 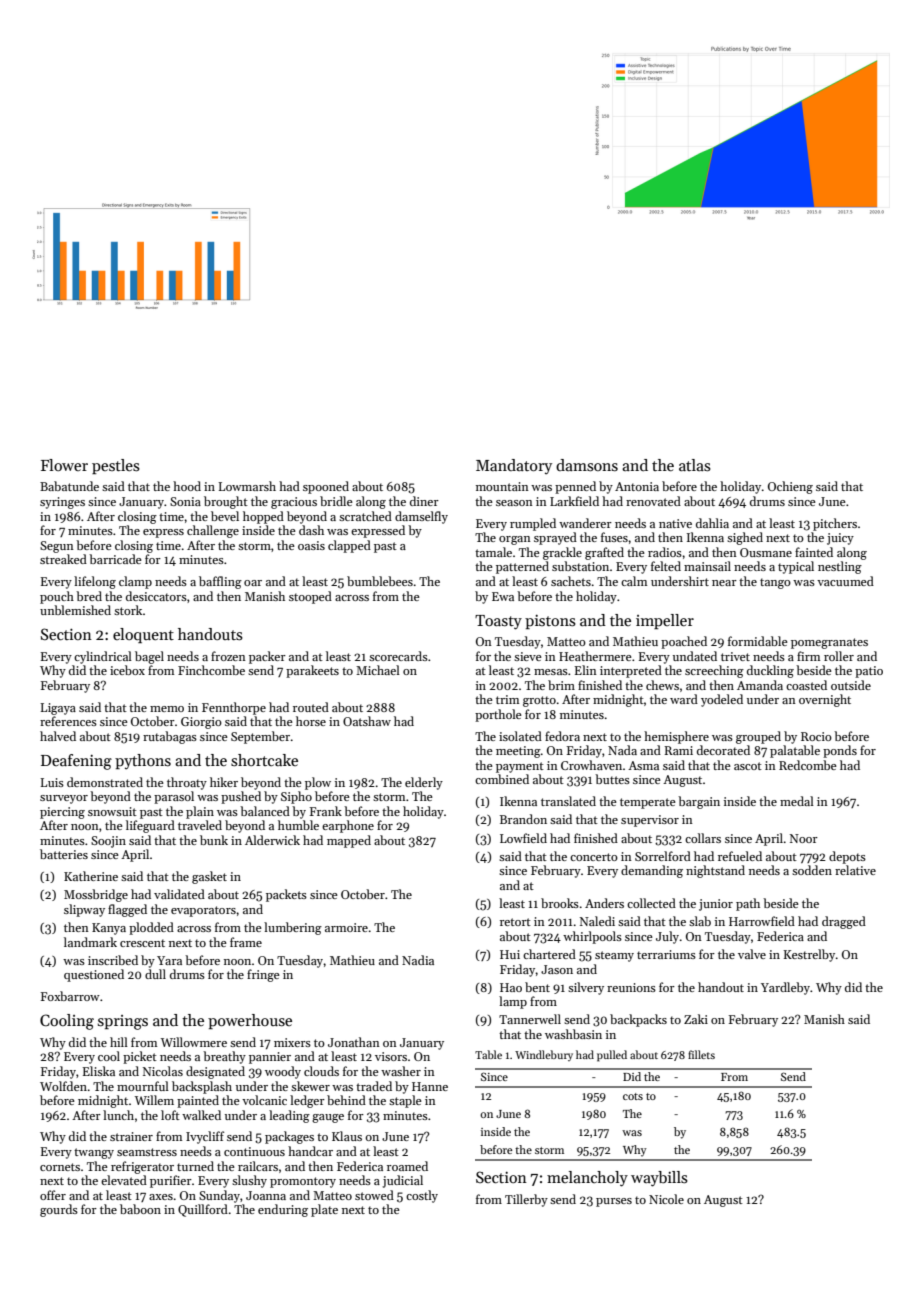 I want to click on elderly, so click(x=424, y=783).
